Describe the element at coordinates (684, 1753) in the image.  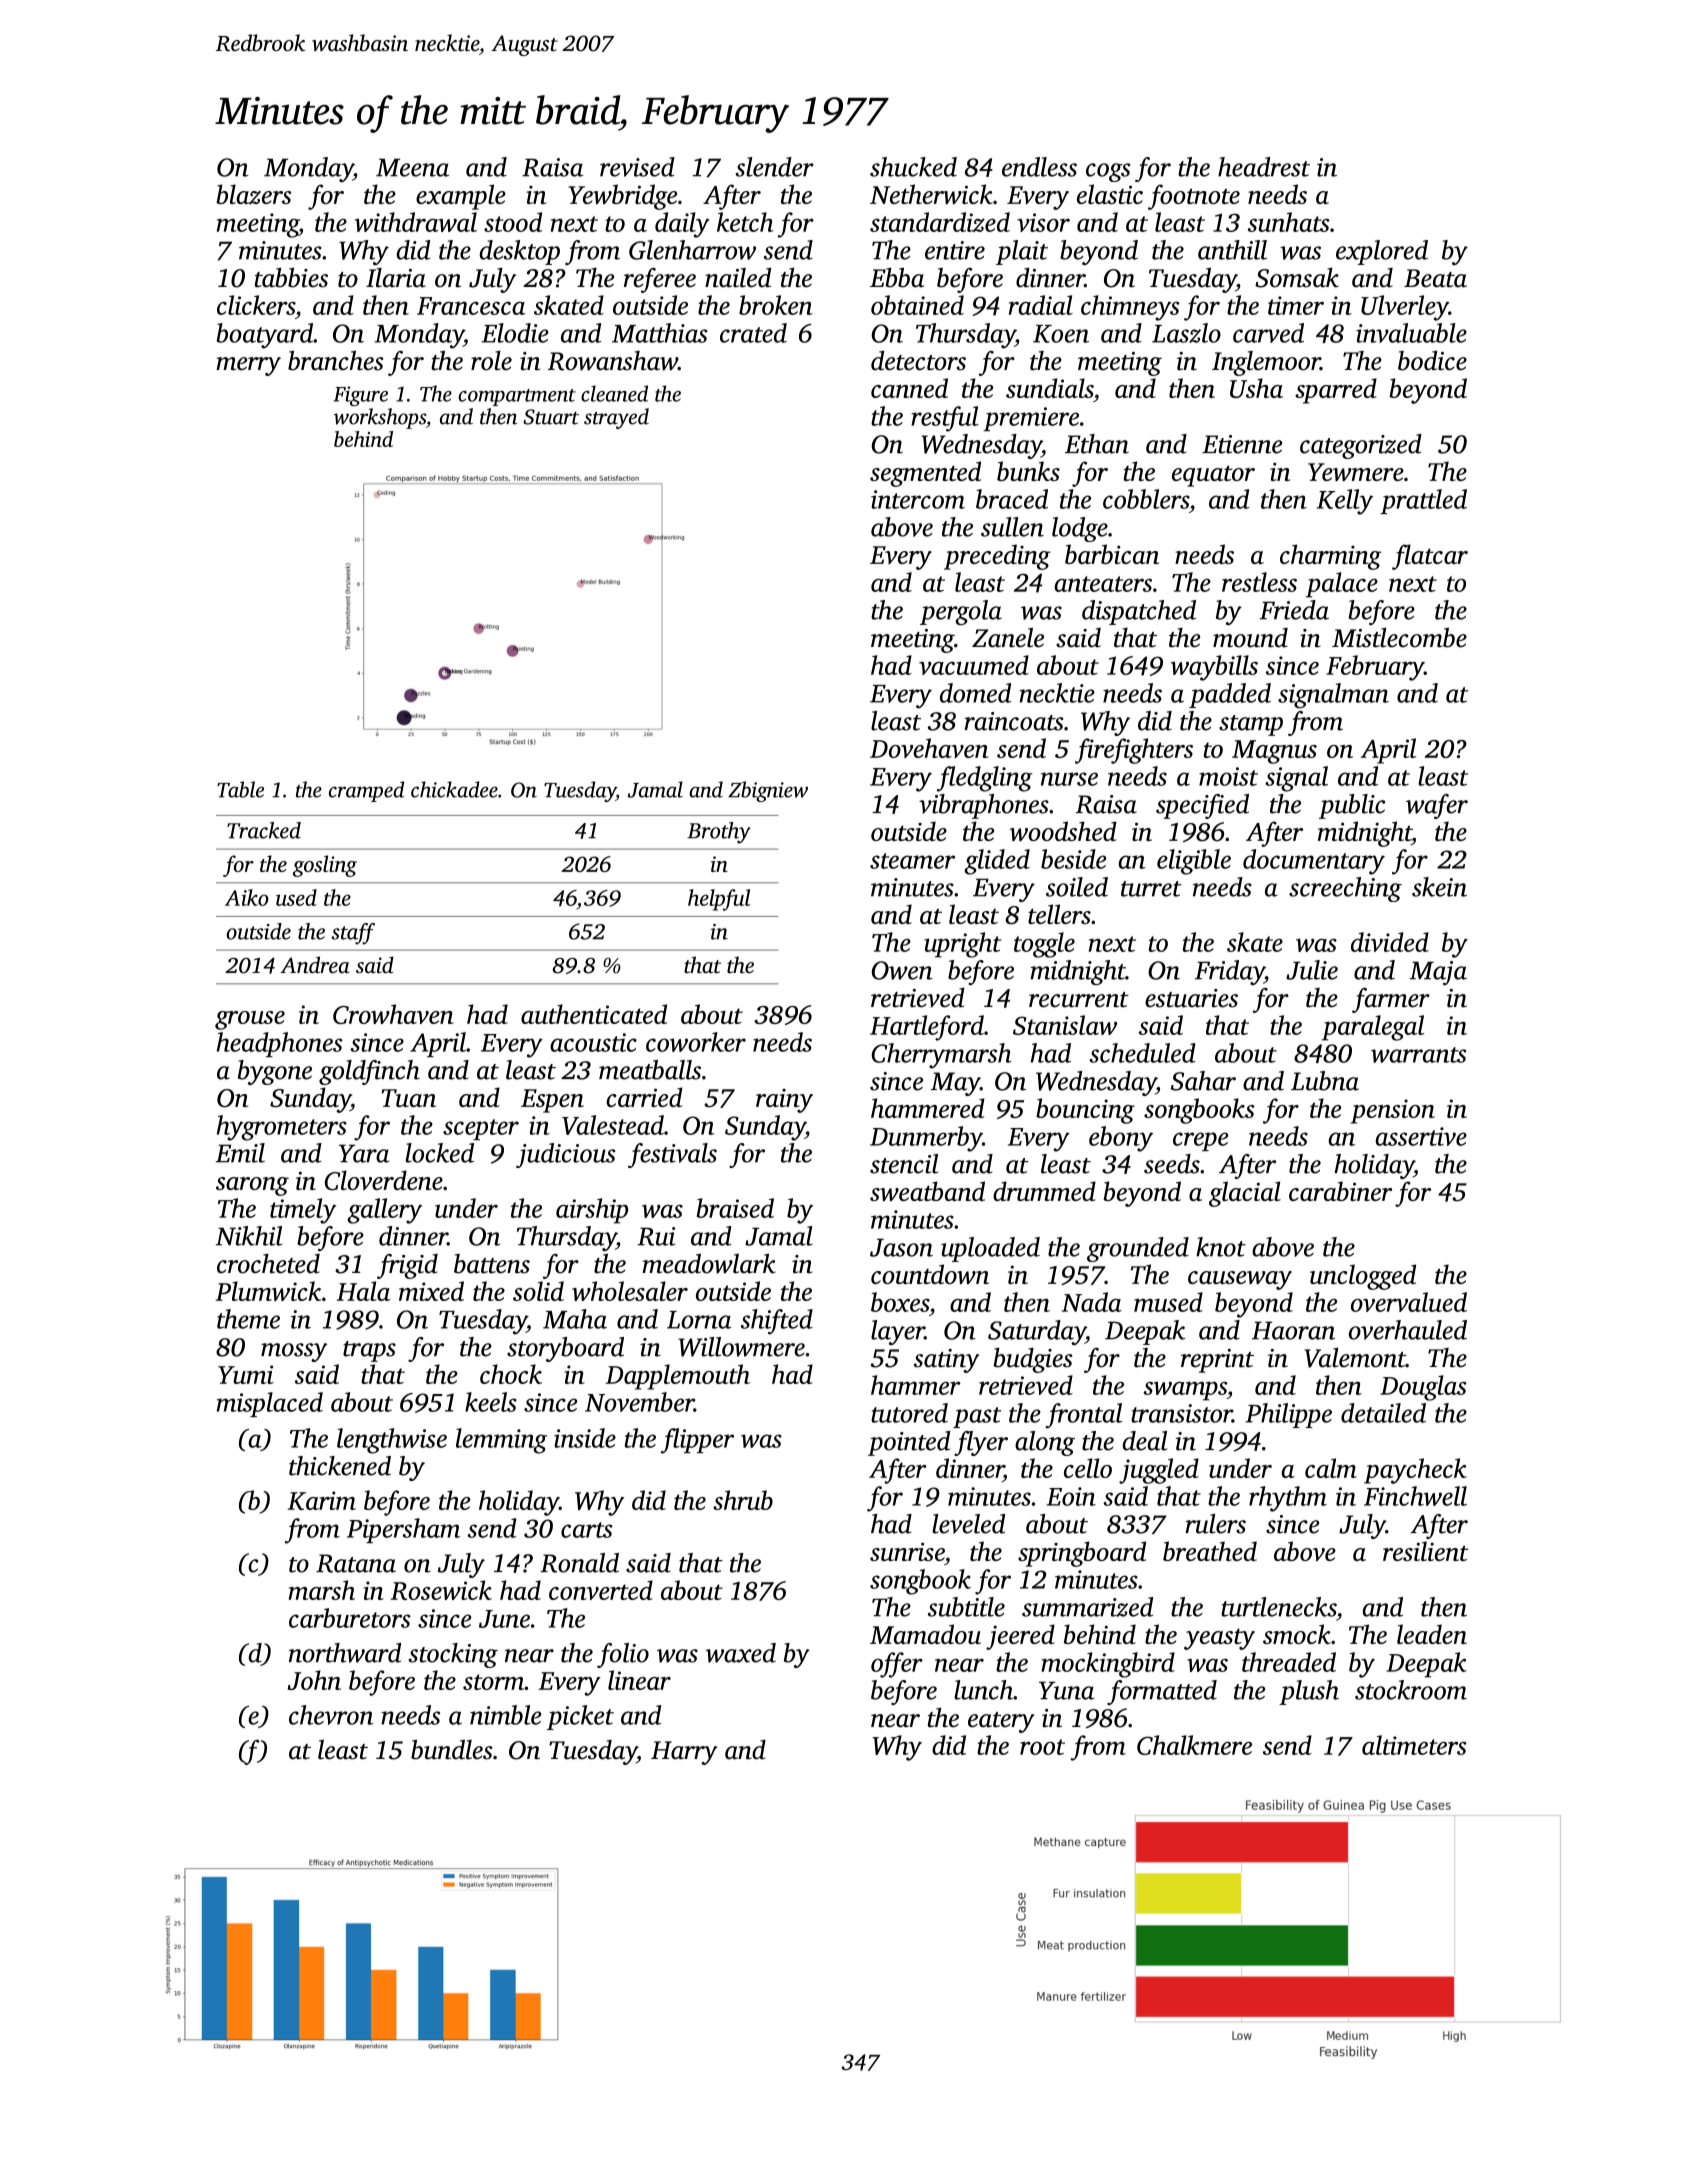
I see `Harry` at that location.
